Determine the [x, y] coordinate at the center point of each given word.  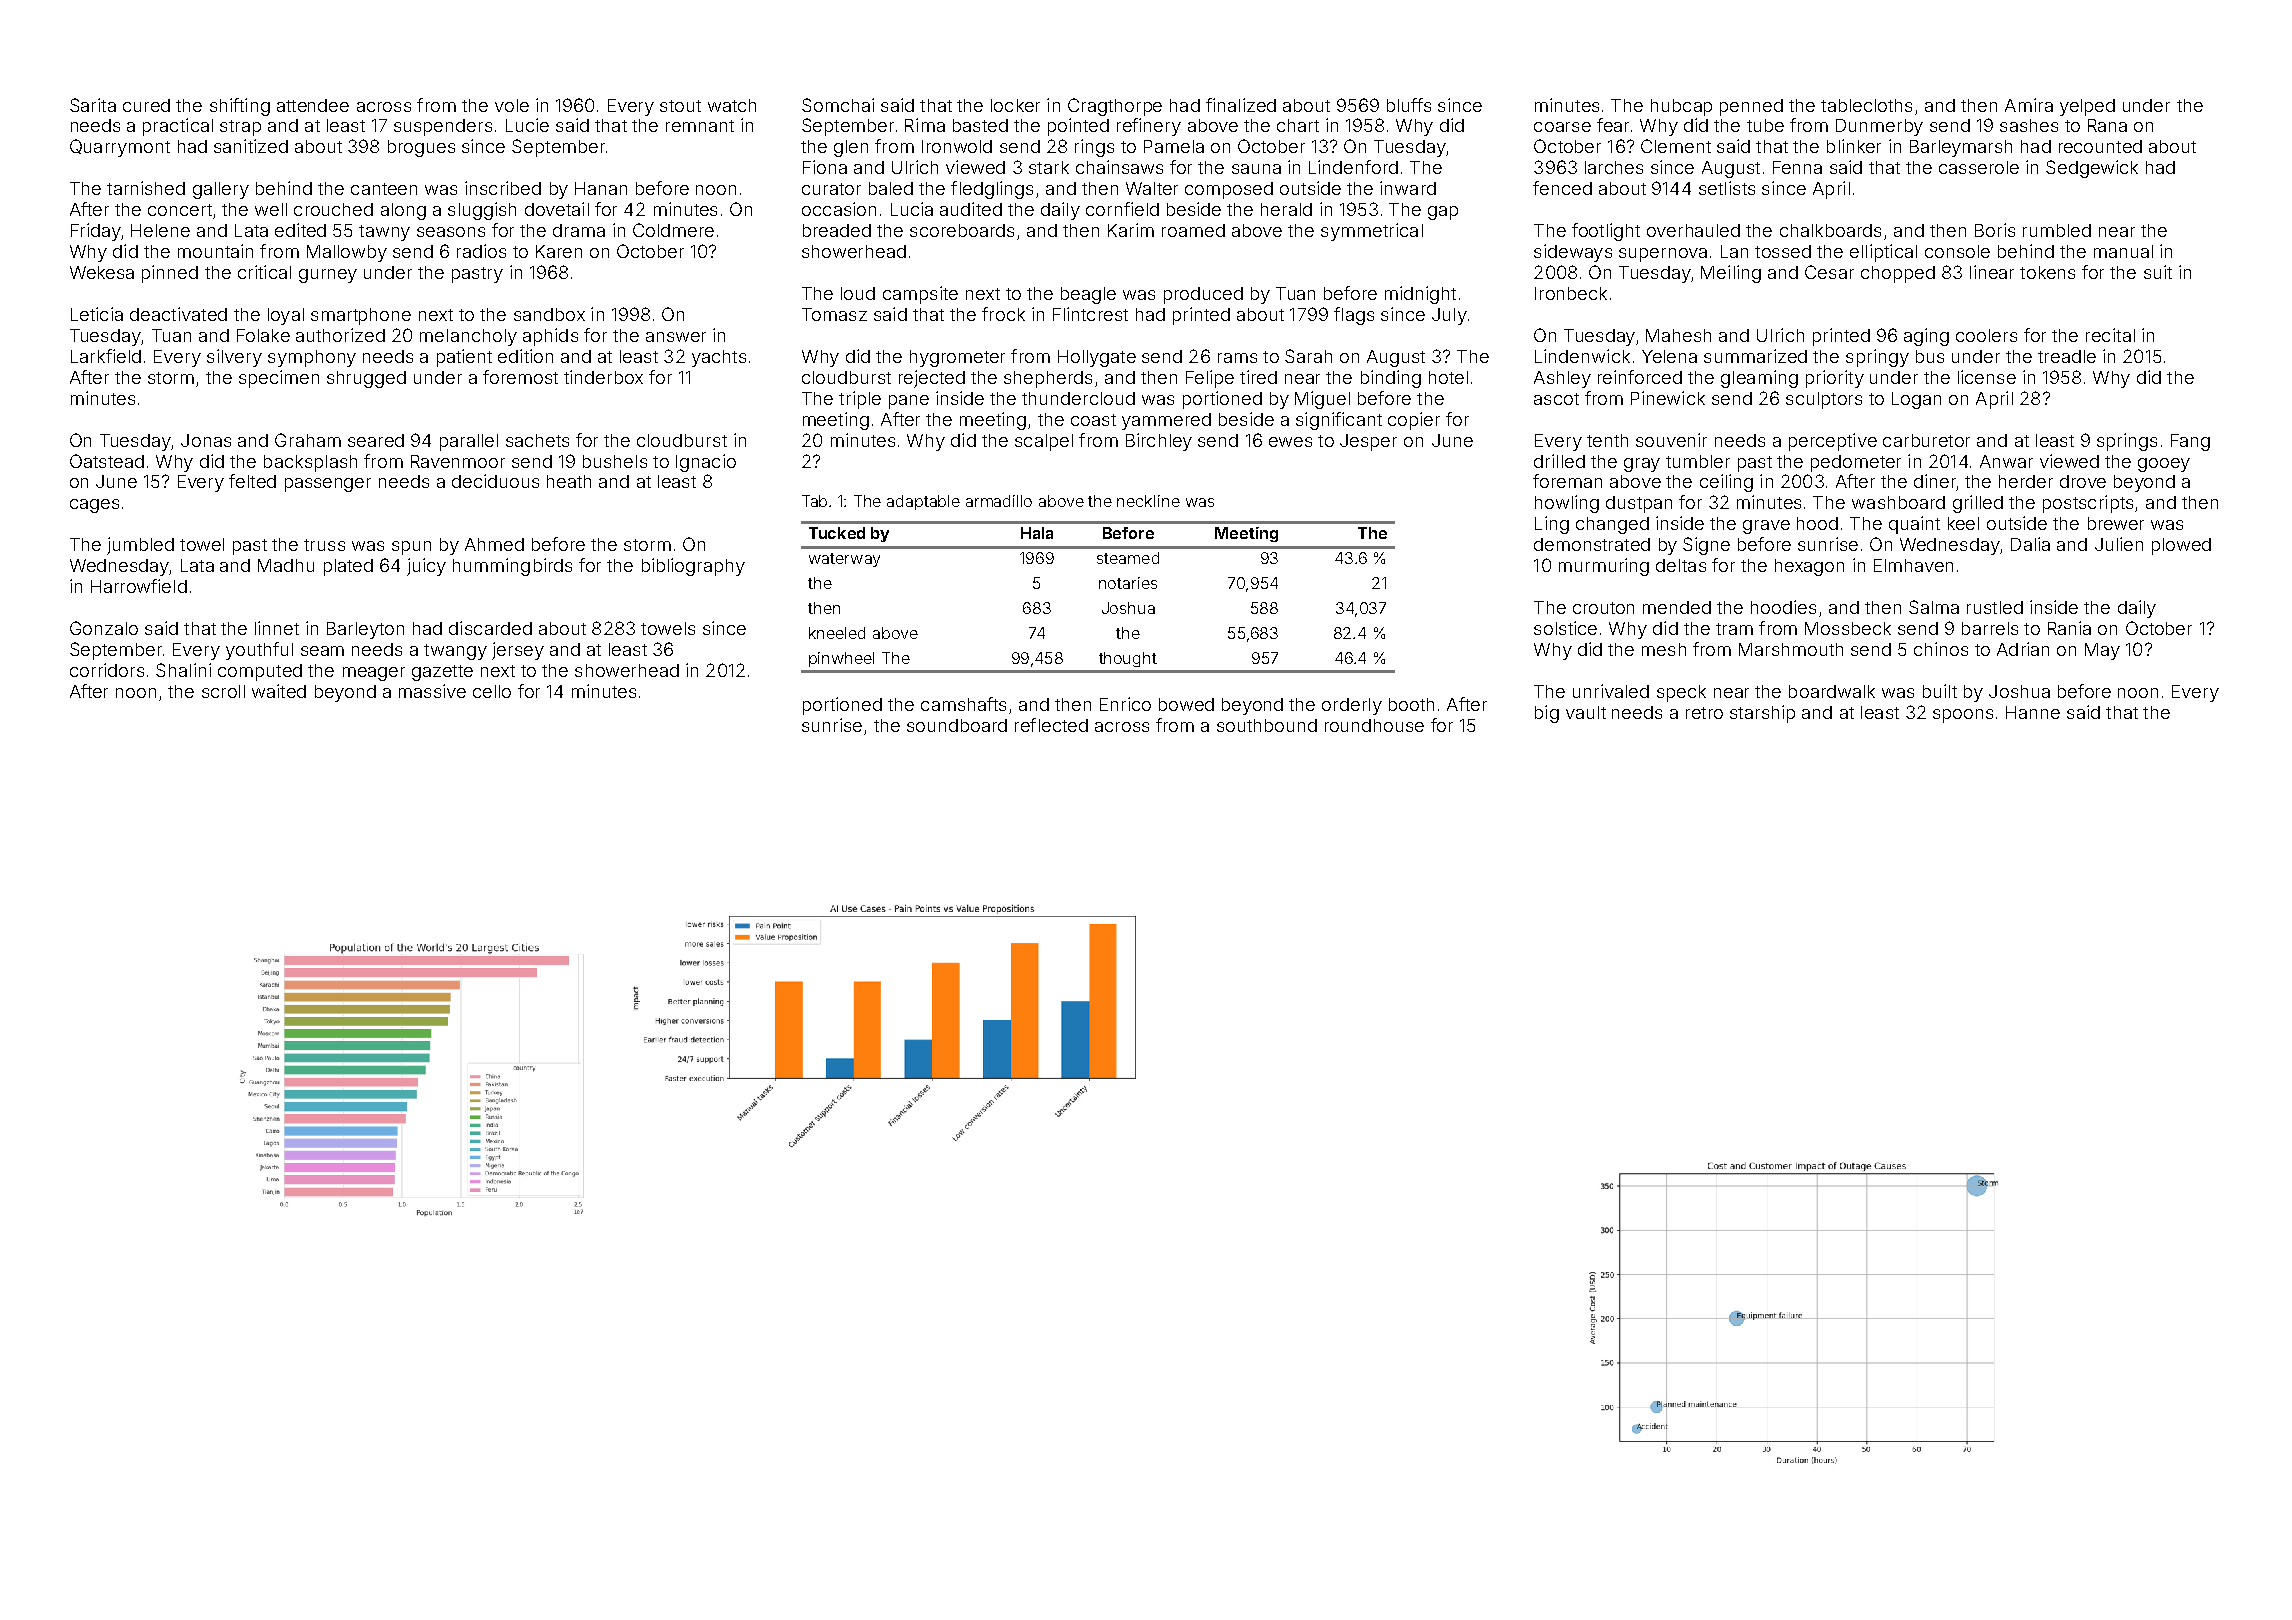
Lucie [527, 125]
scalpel [1044, 442]
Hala [1037, 533]
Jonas [206, 440]
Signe [1706, 546]
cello [492, 691]
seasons [451, 232]
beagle [1088, 295]
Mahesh [1678, 335]
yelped [2087, 107]
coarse [1562, 127]
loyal [286, 316]
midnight [1420, 295]
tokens [2047, 272]
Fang [2190, 442]
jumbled [140, 546]
